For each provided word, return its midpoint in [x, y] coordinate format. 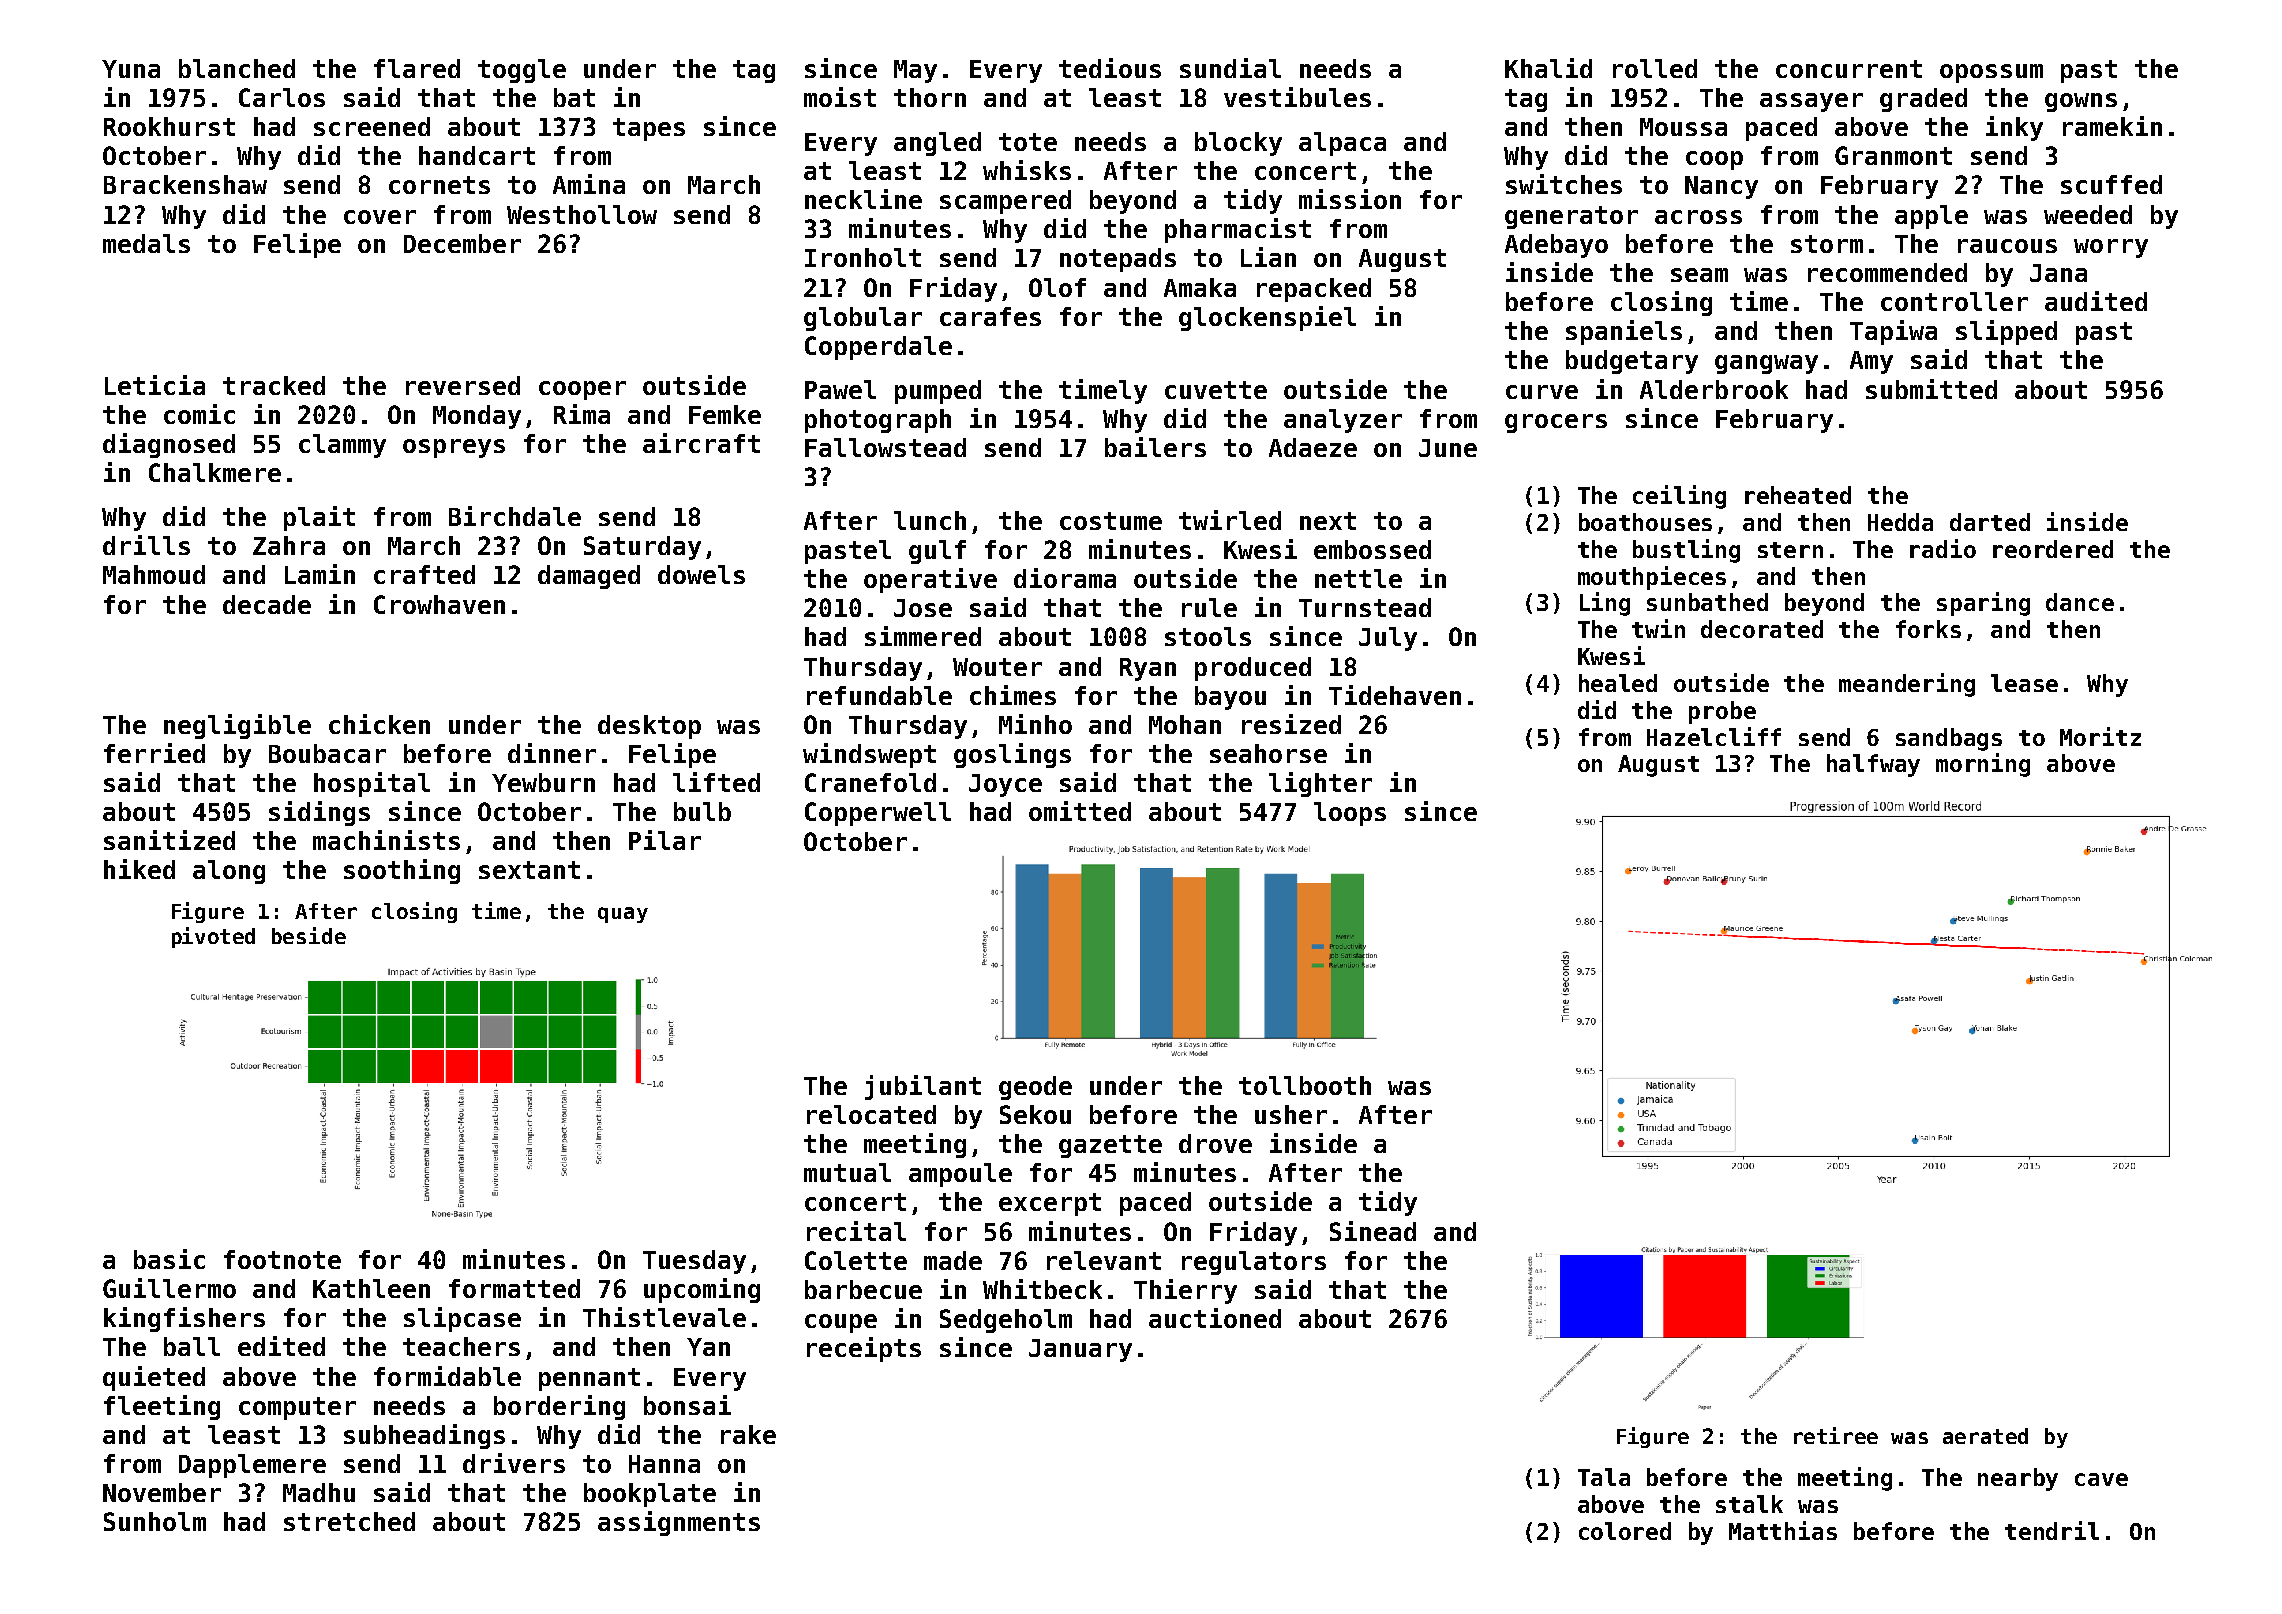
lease [2024, 683]
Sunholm [155, 1521]
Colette [856, 1260]
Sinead [1373, 1231]
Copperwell [878, 814]
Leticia [155, 385]
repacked [1314, 290]
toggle [522, 71]
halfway [1873, 765]
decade [267, 604]
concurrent [1849, 69]
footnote [282, 1259]
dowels [701, 574]
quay [623, 915]
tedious [1110, 68]
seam [1699, 275]
